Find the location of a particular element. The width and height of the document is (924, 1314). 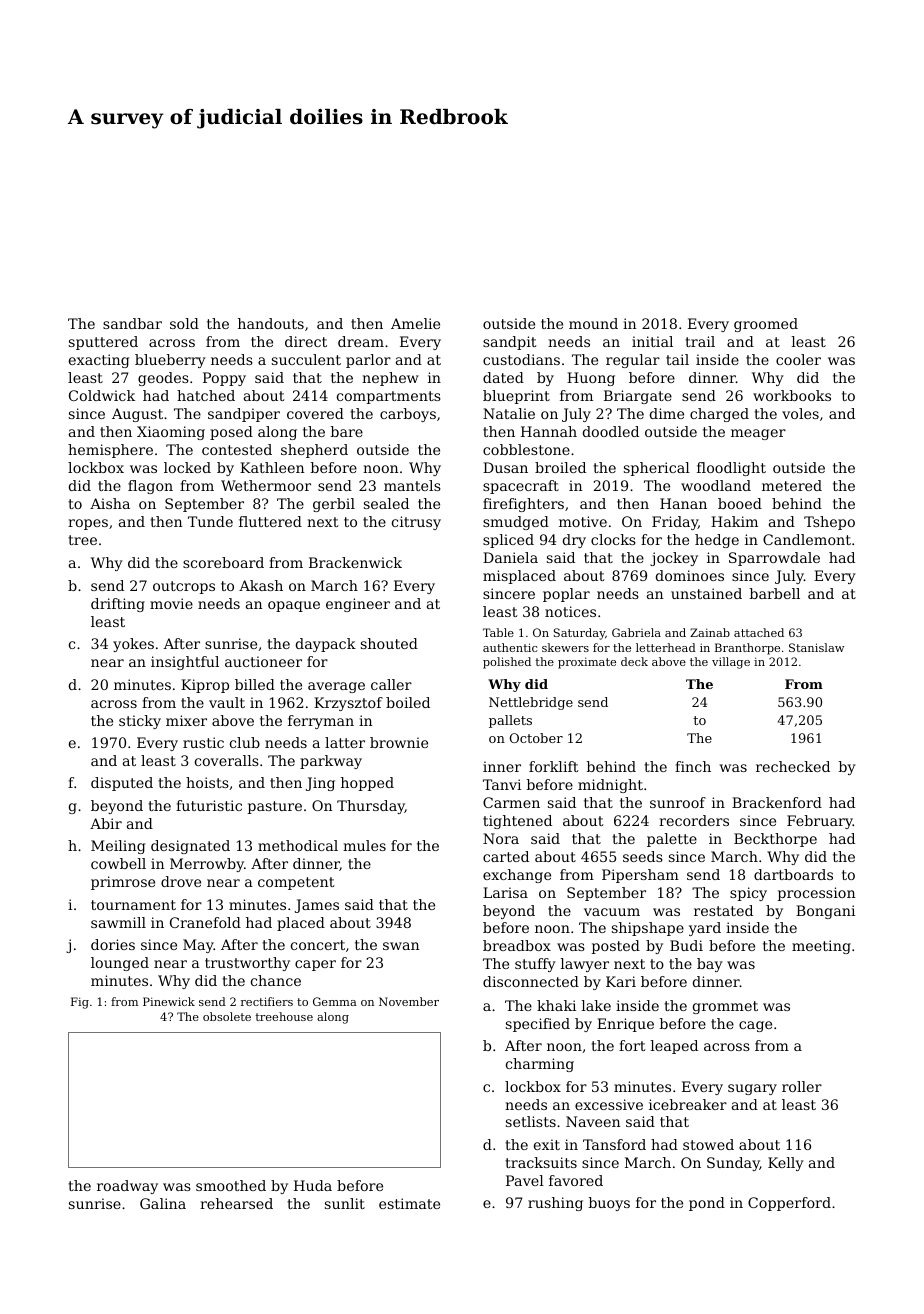

obsolete is located at coordinates (227, 1016).
